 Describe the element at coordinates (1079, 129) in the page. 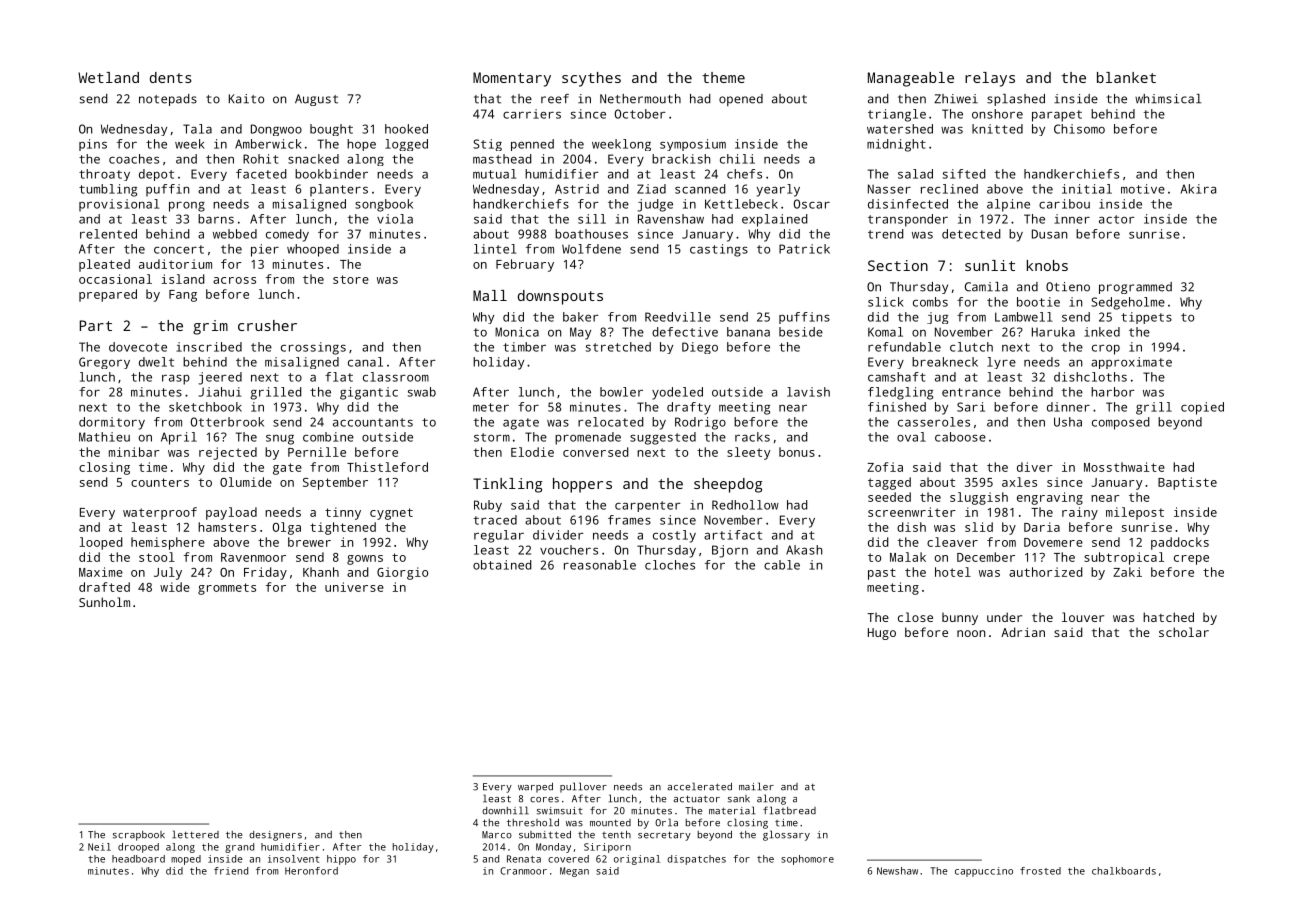

I see `Chisomo` at that location.
